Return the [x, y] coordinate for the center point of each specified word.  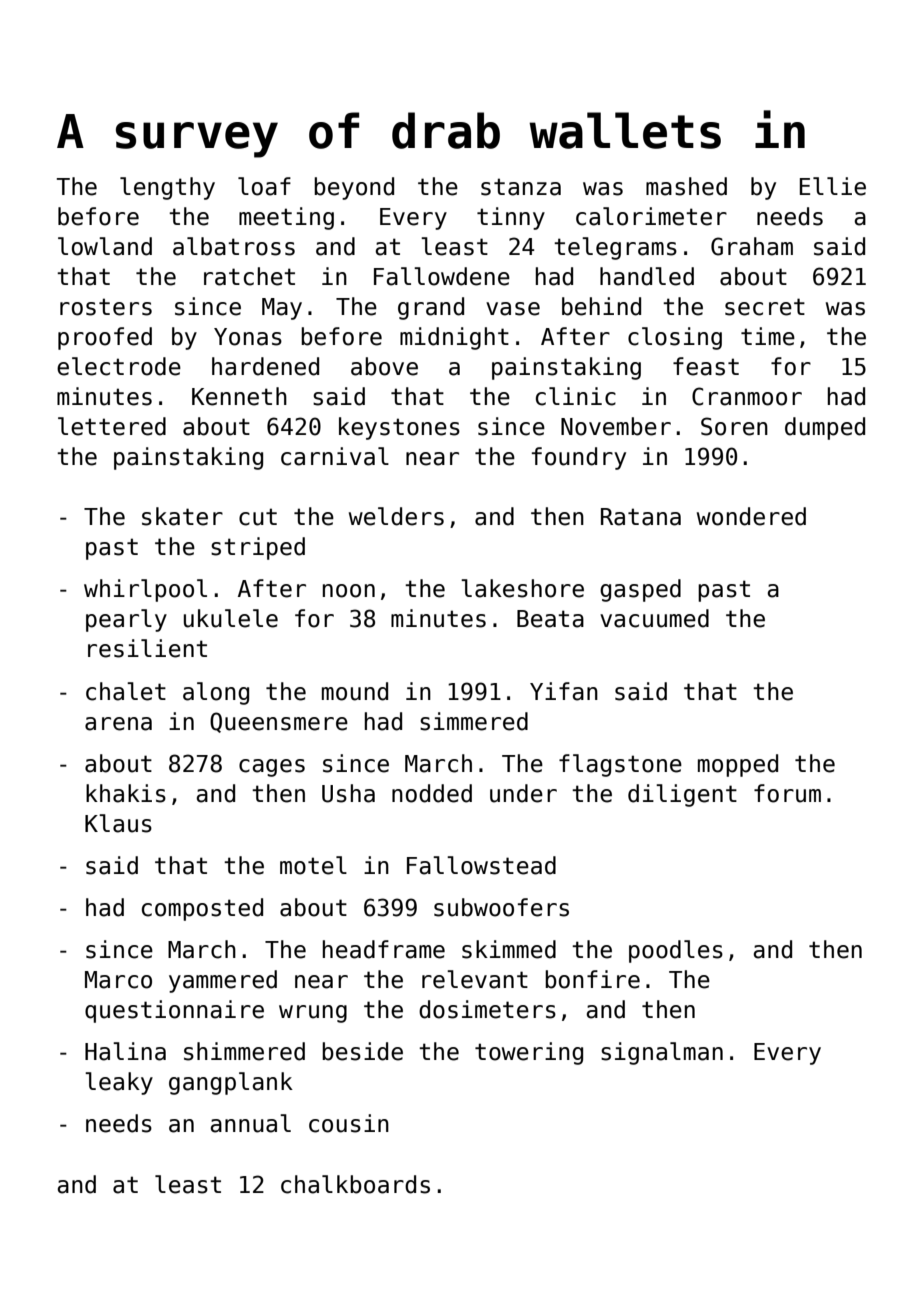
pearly [126, 620]
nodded [432, 793]
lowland [105, 246]
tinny [511, 218]
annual [251, 1123]
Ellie [833, 186]
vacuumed [654, 618]
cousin [349, 1123]
